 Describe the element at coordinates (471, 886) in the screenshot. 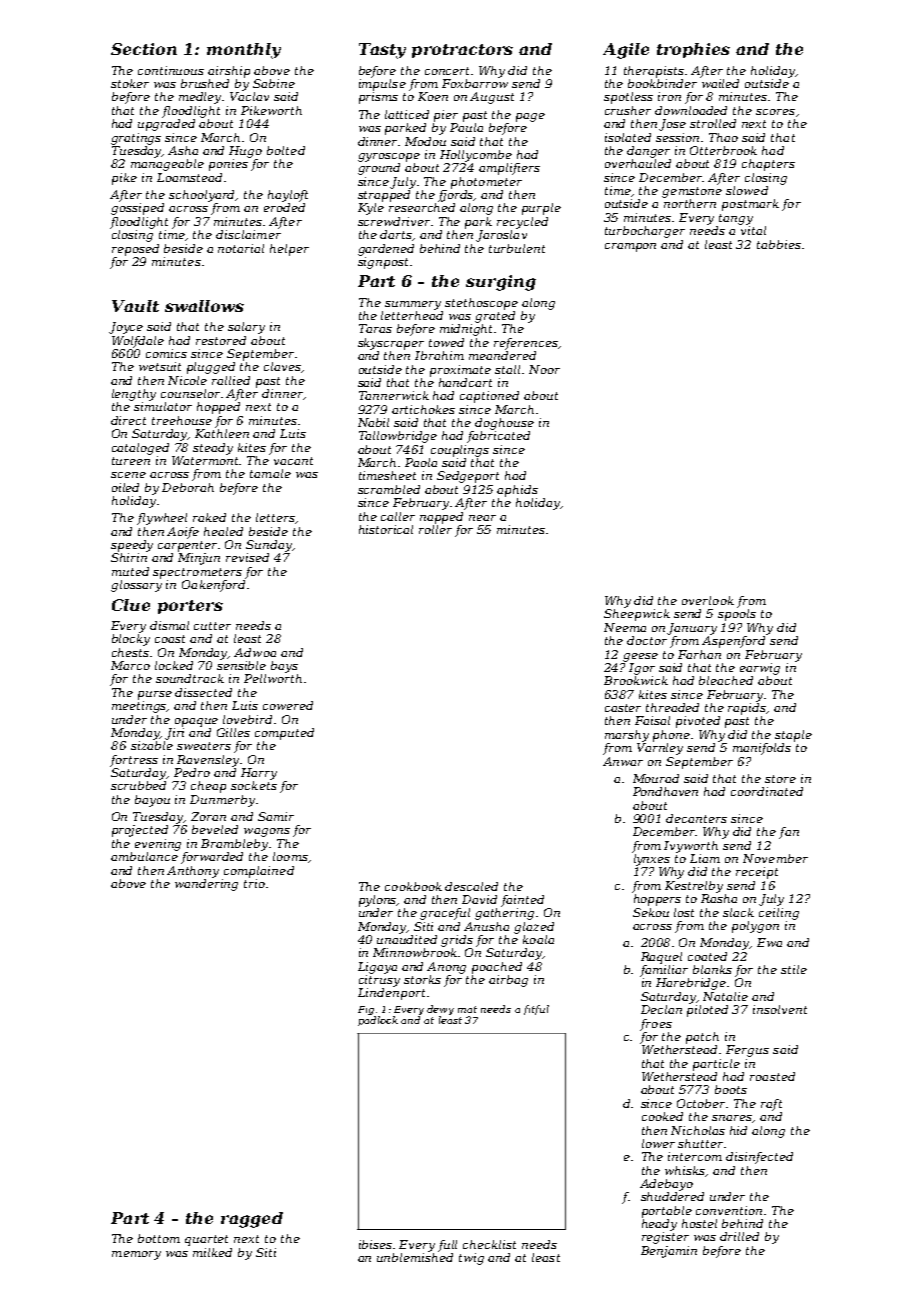

I see `descaled` at that location.
